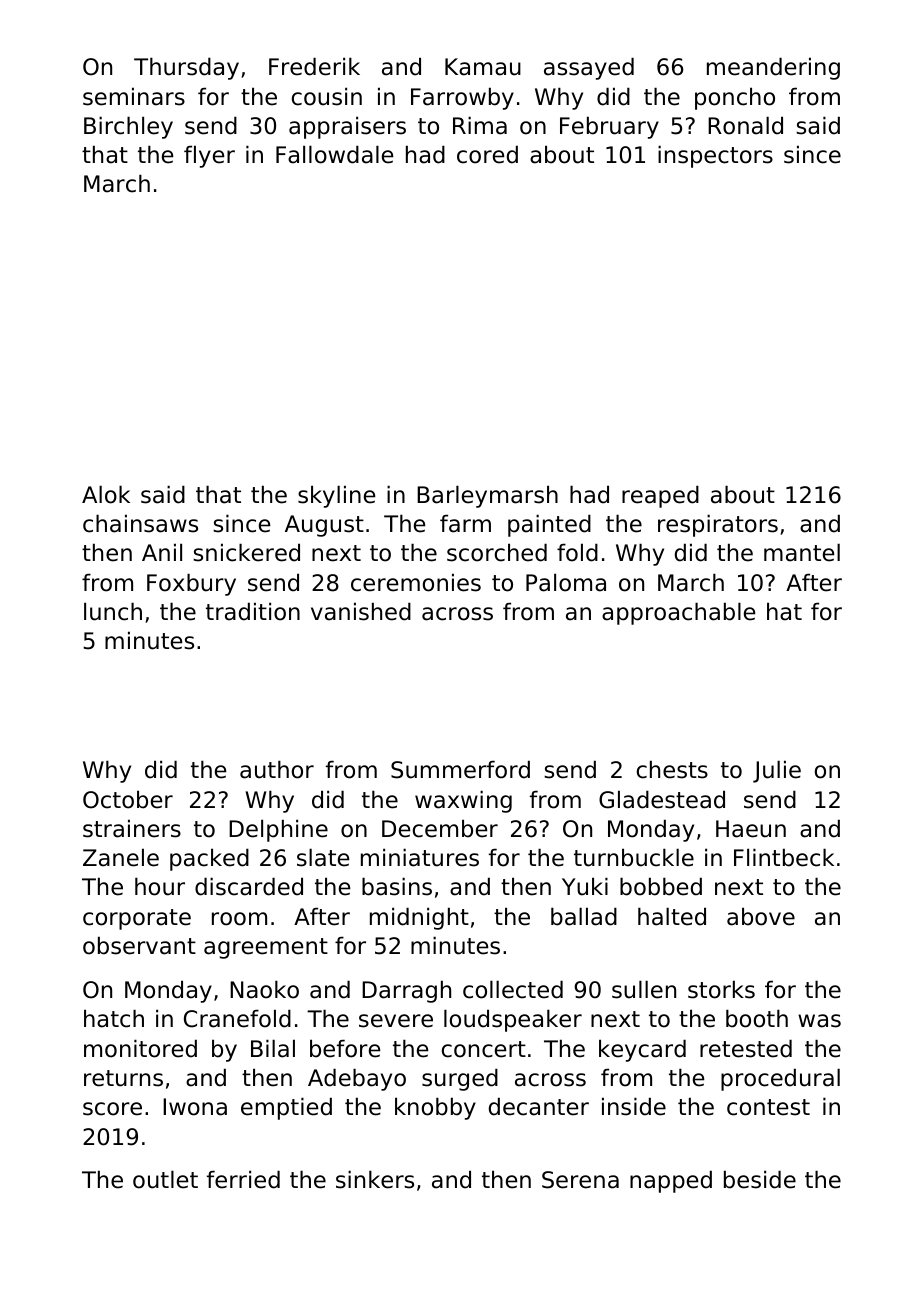 The width and height of the screenshot is (924, 1314). What do you see at coordinates (484, 1049) in the screenshot?
I see `concert` at bounding box center [484, 1049].
